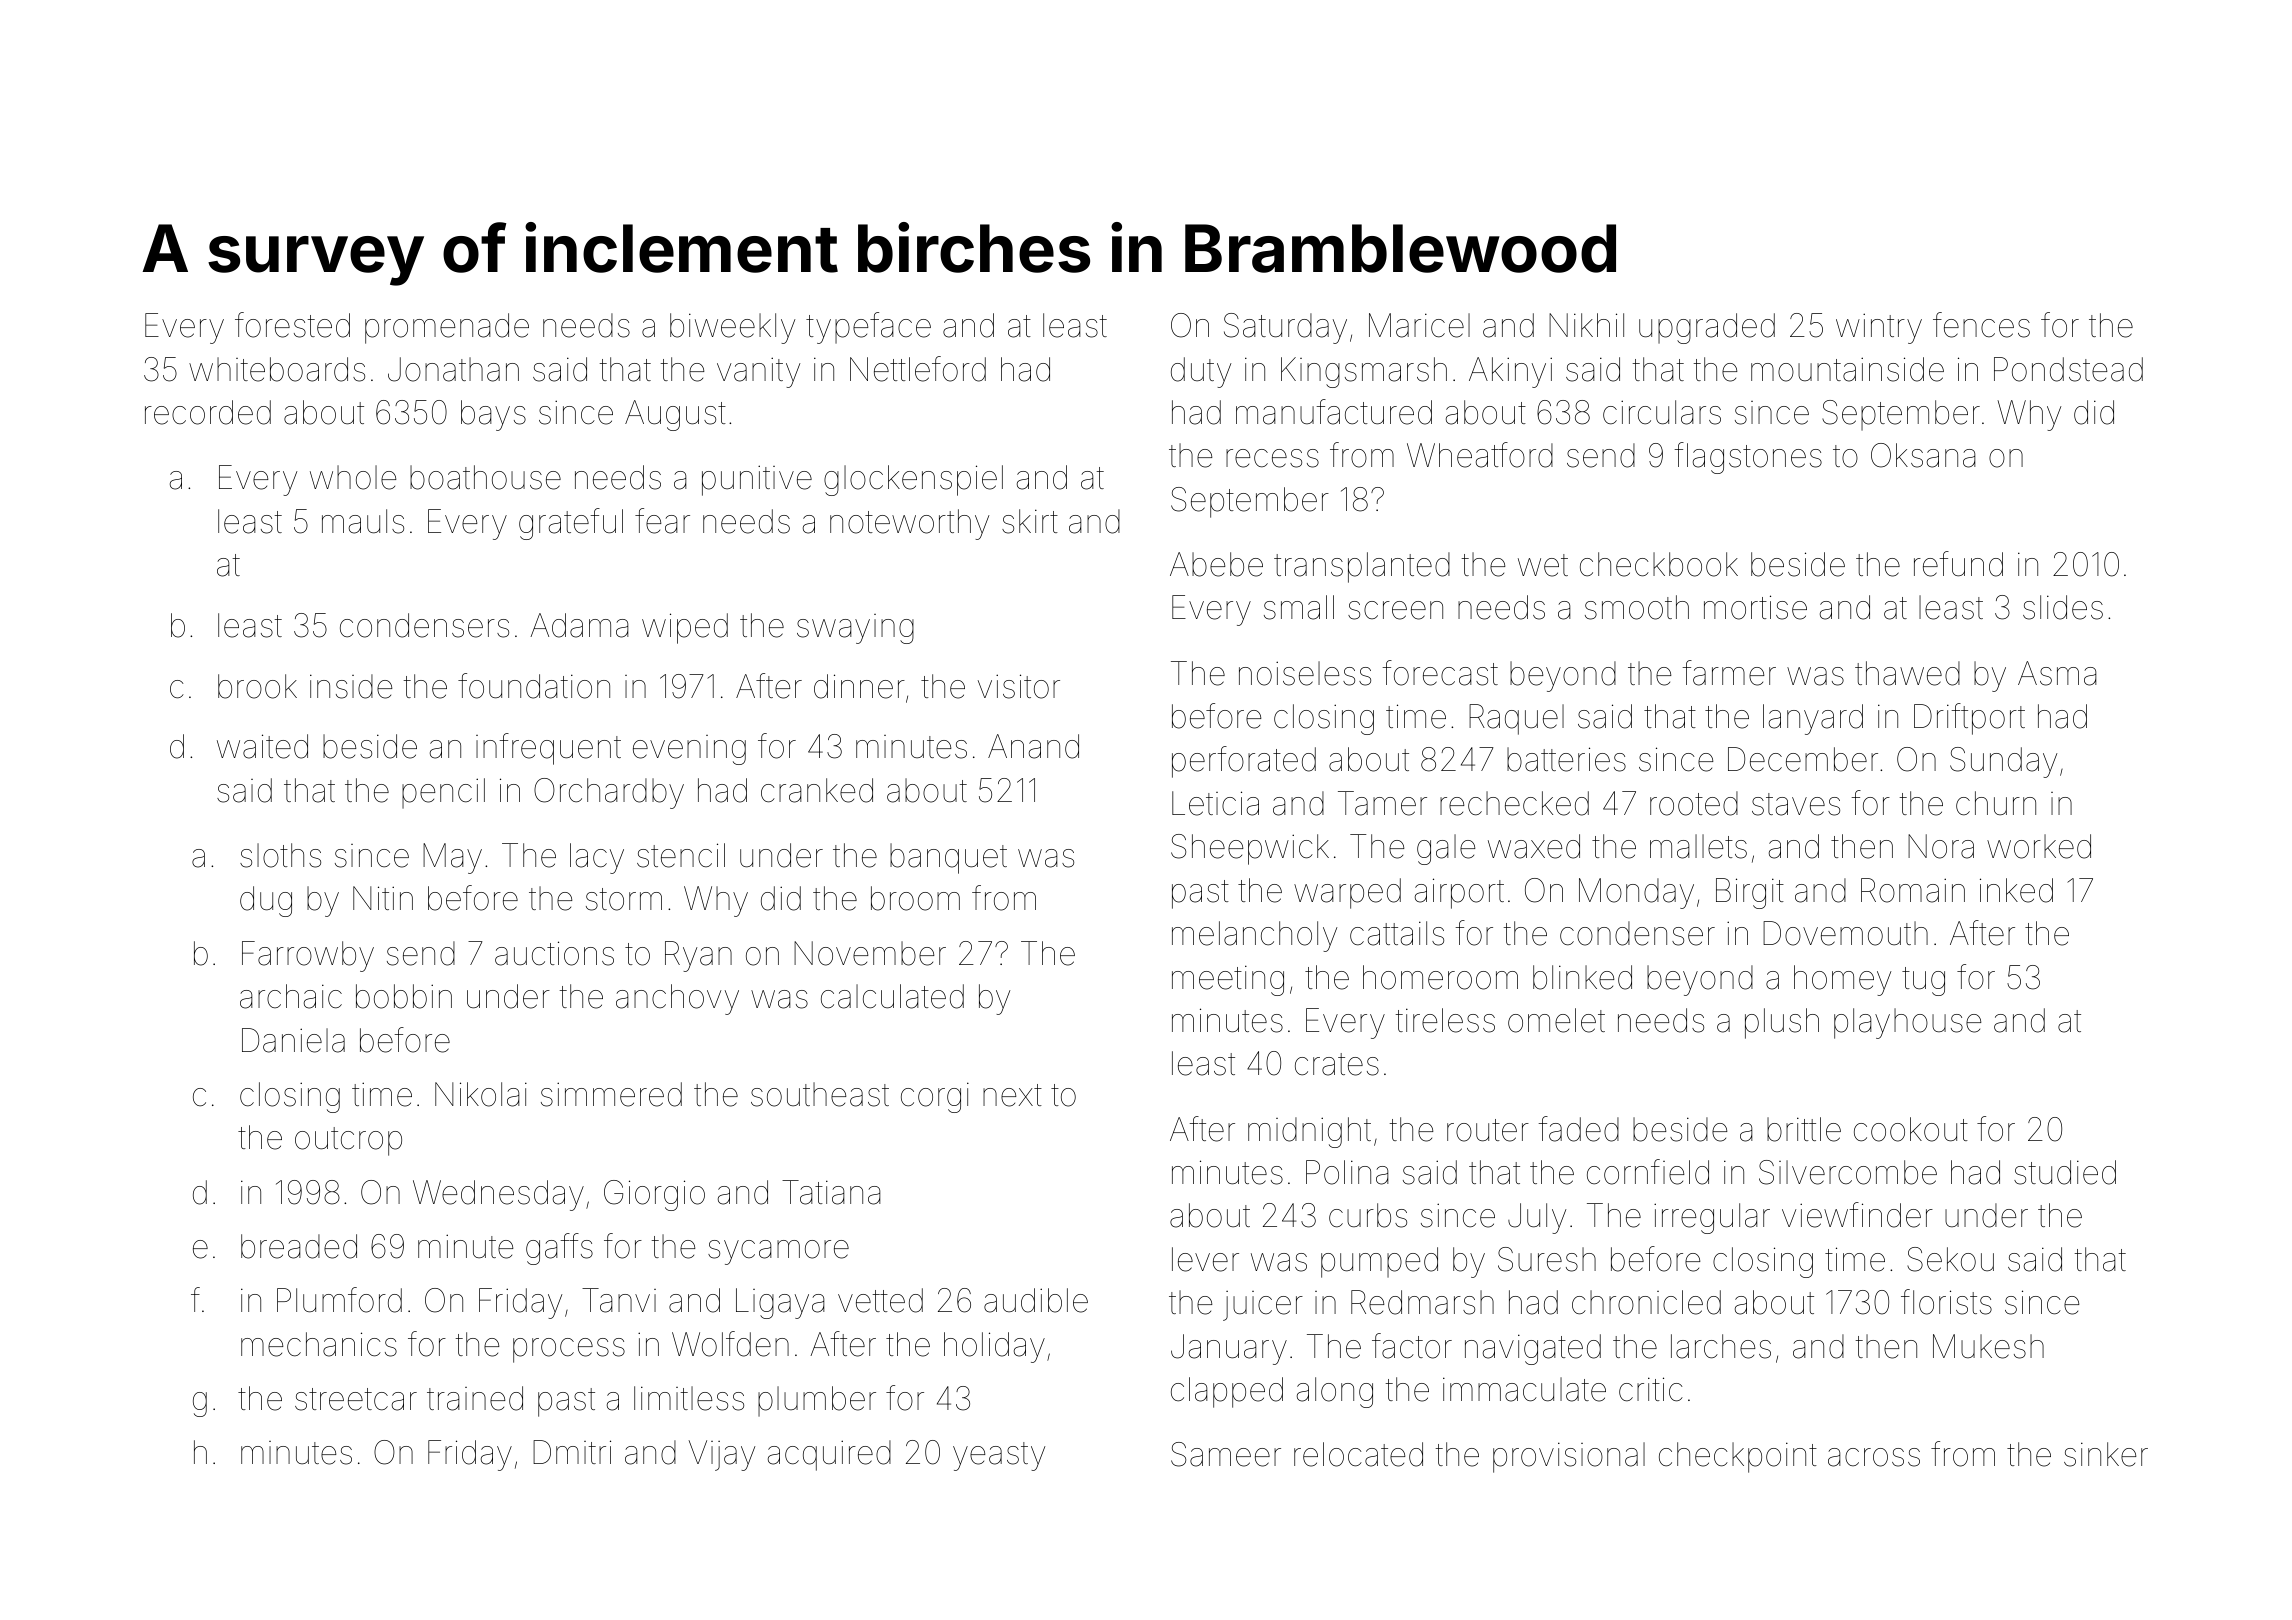 This screenshot has width=2292, height=1620. I want to click on small, so click(1299, 607).
